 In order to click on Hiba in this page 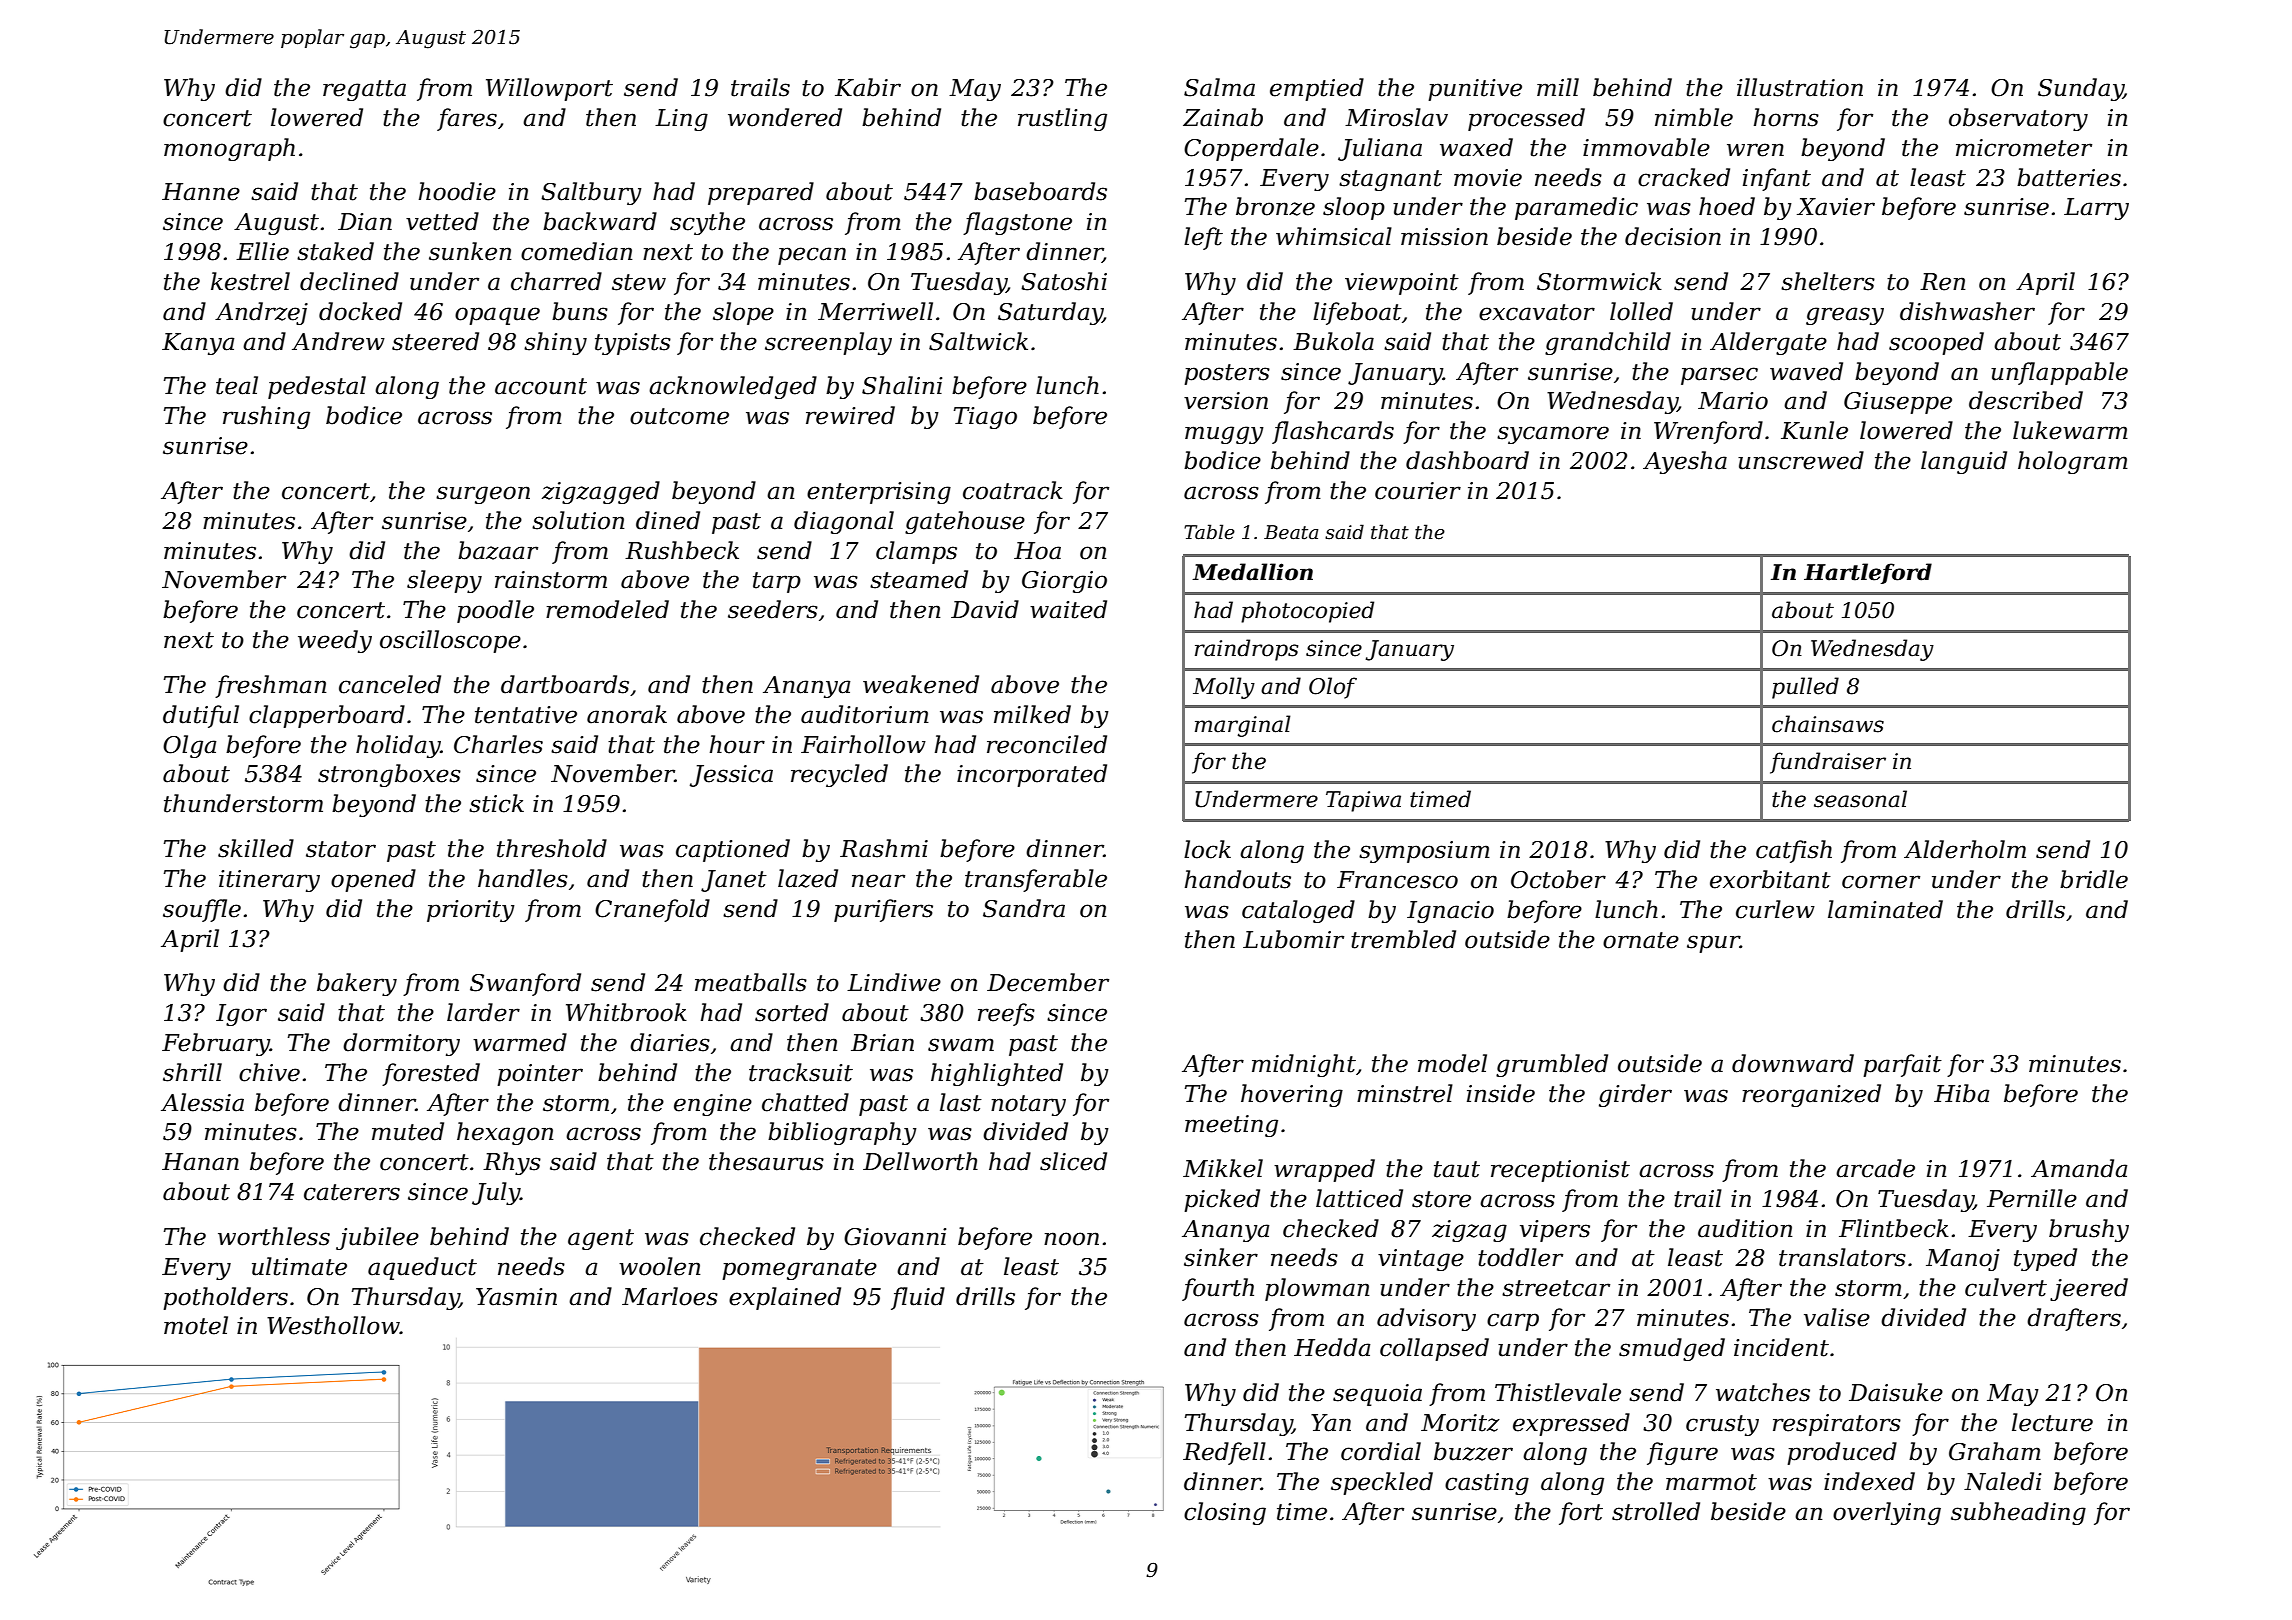, I will do `click(1962, 1093)`.
